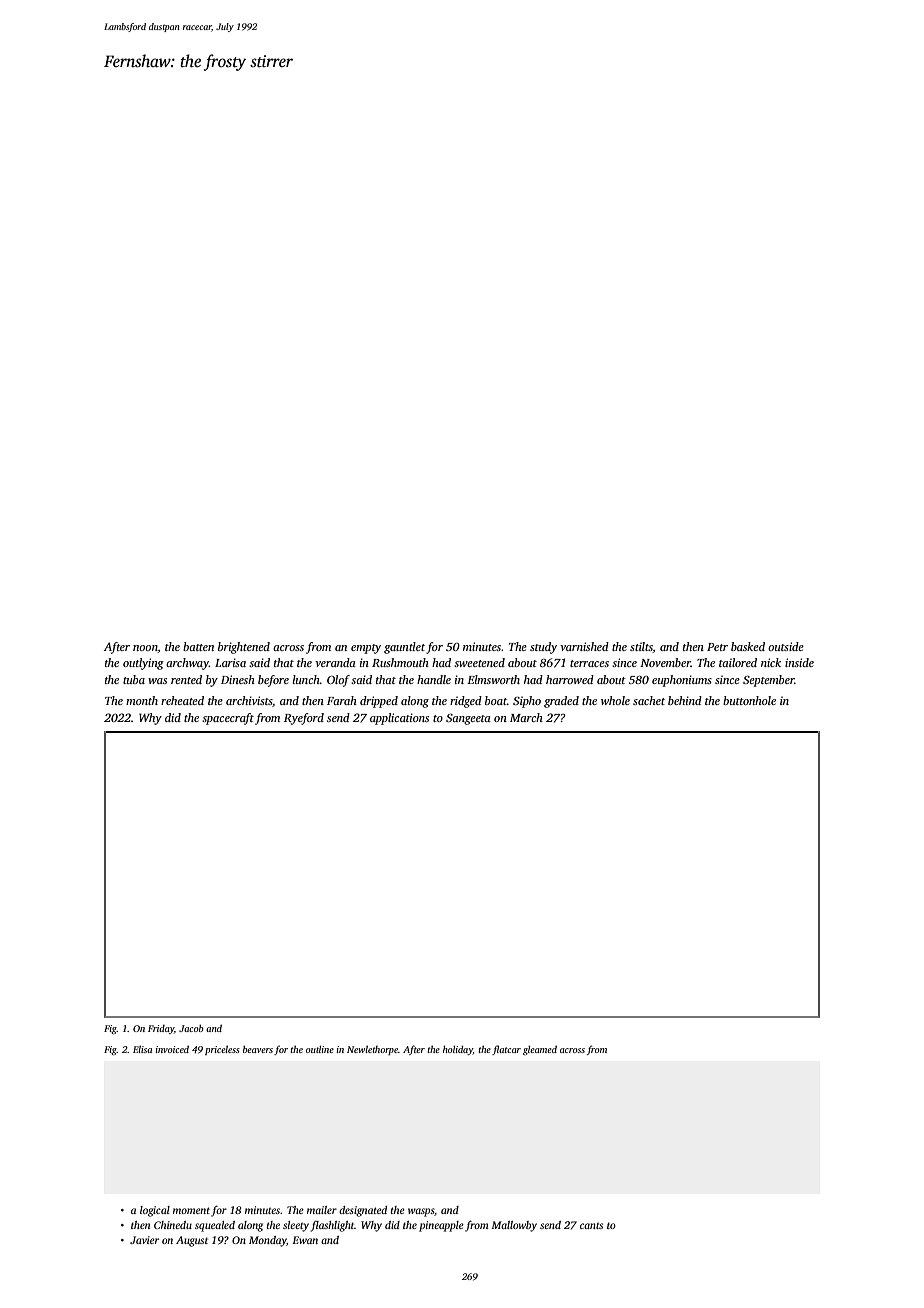  What do you see at coordinates (191, 1028) in the page?
I see `Jacob` at bounding box center [191, 1028].
